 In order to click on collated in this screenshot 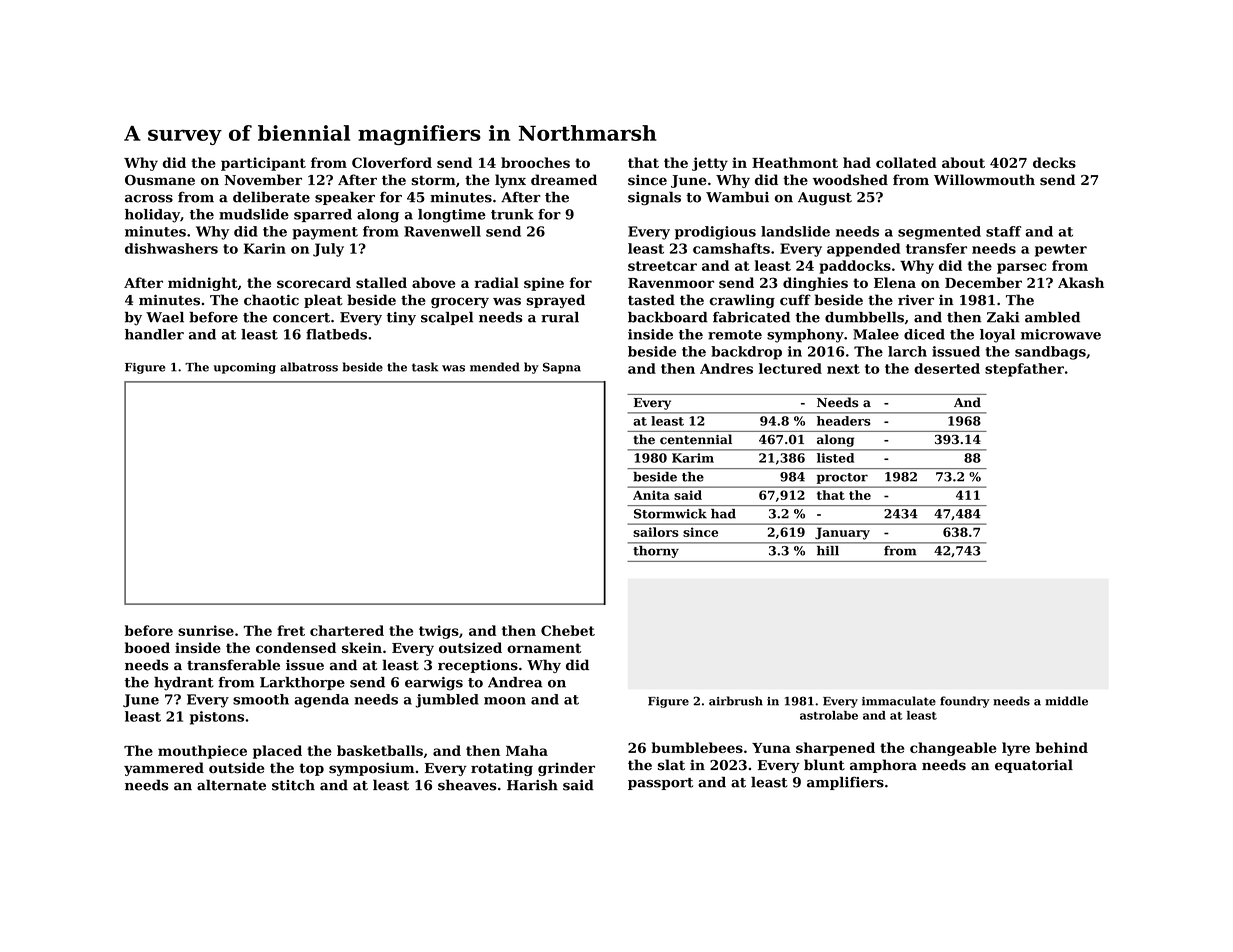, I will do `click(906, 162)`.
